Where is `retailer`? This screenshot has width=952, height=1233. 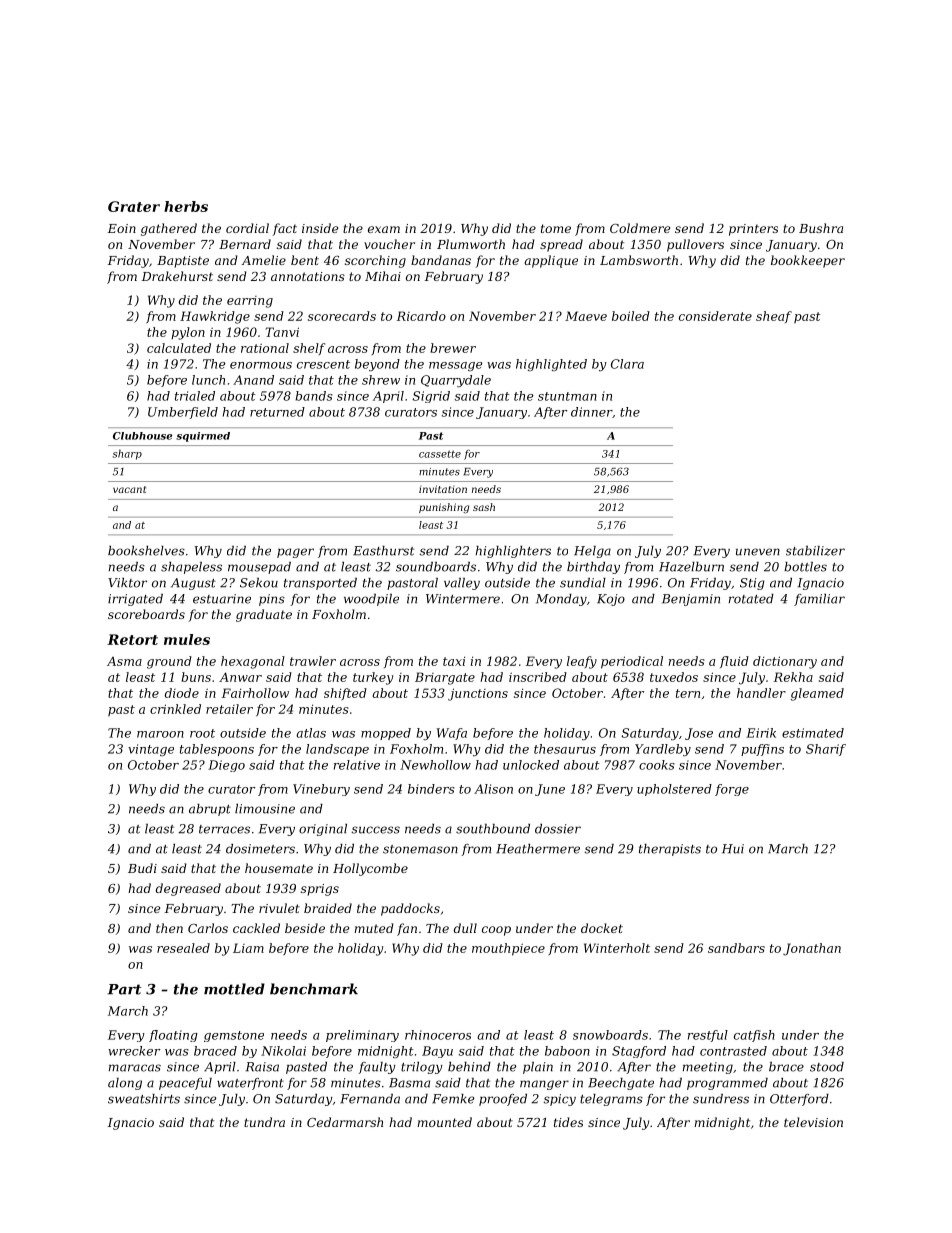 retailer is located at coordinates (229, 709).
